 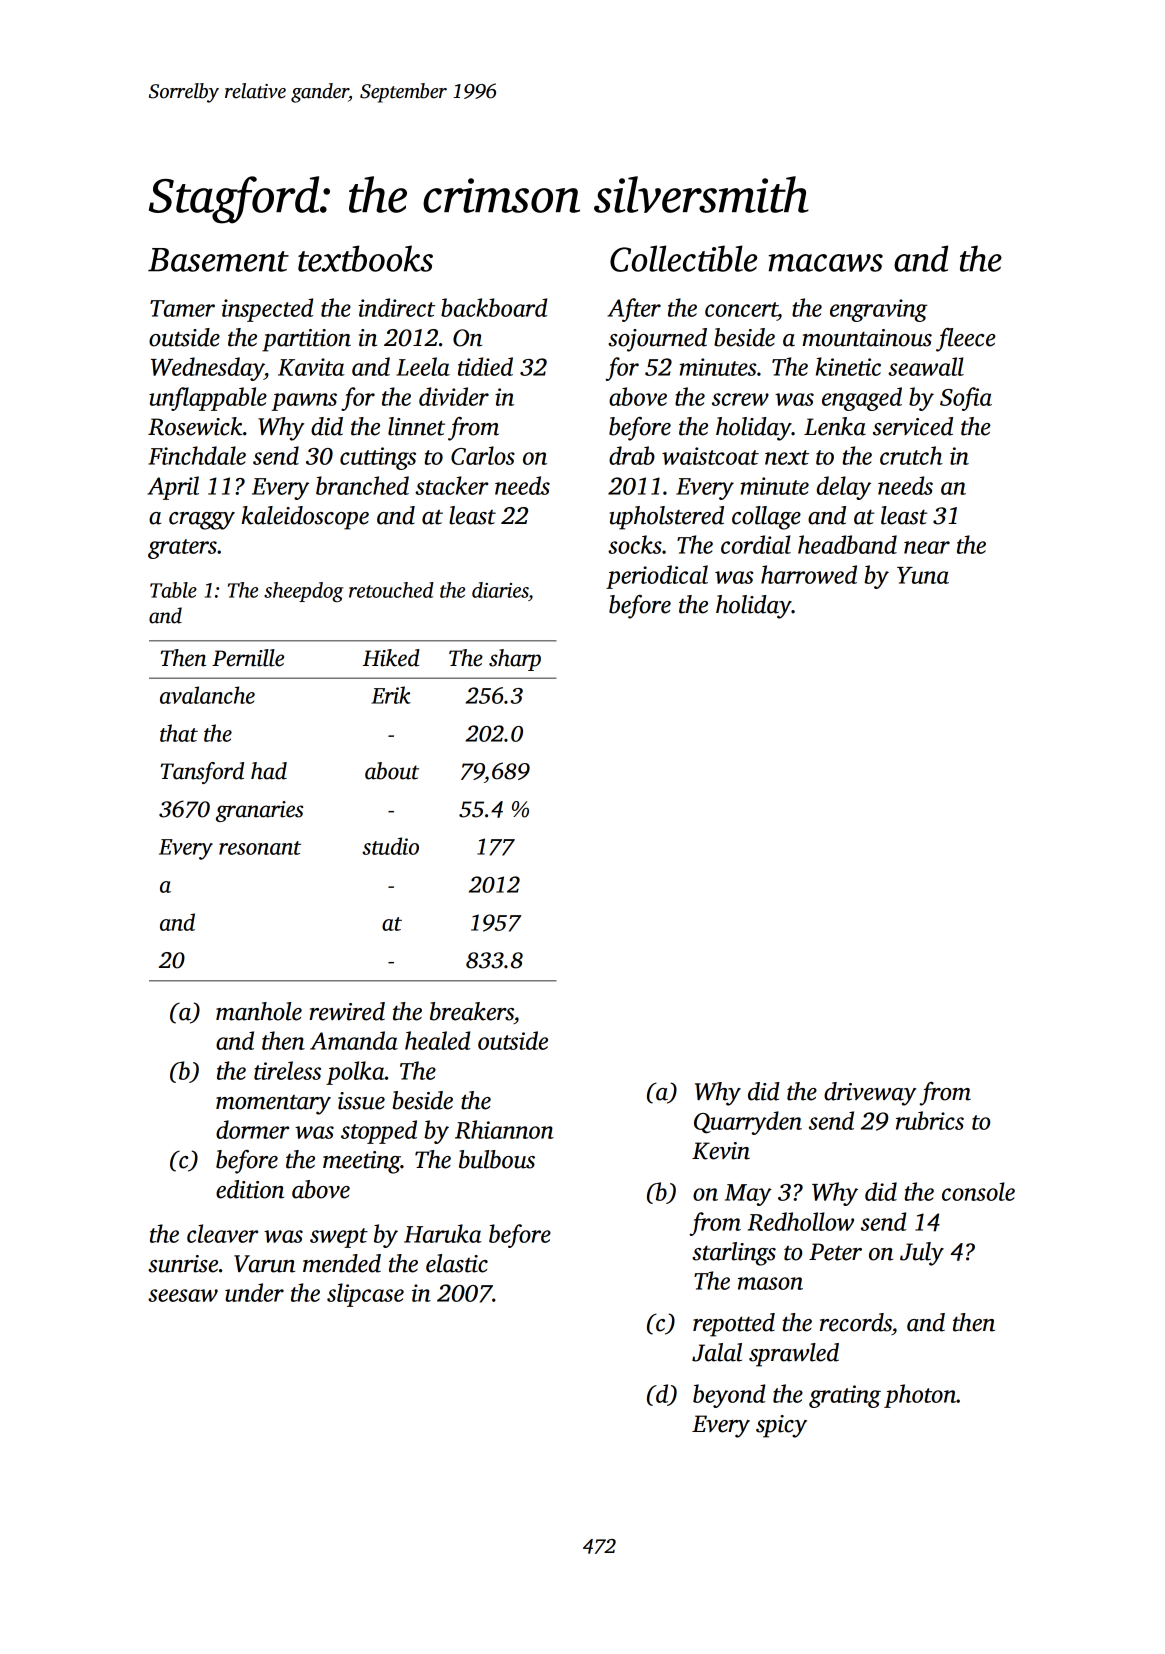 What do you see at coordinates (392, 771) in the document?
I see `about` at bounding box center [392, 771].
